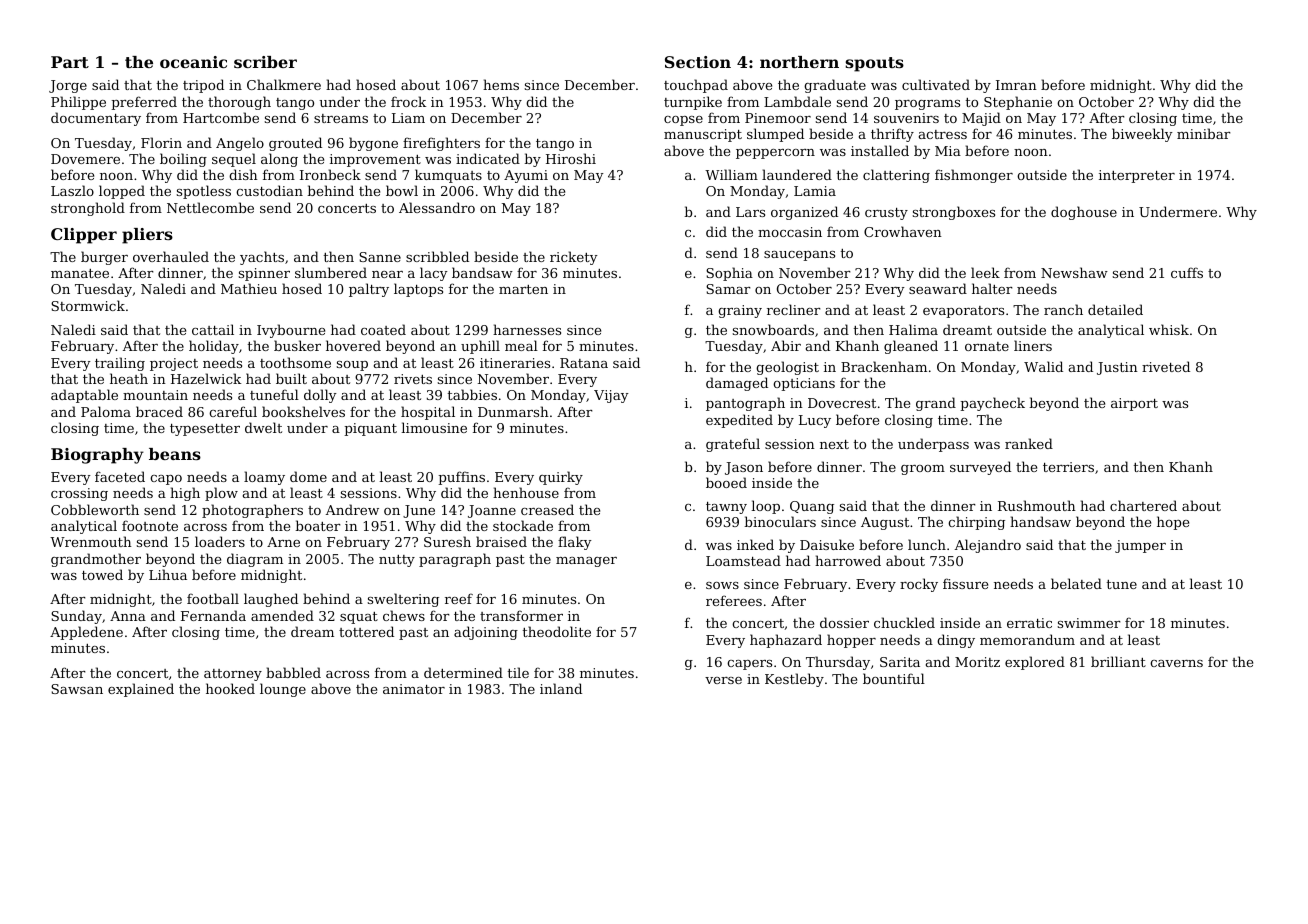 This screenshot has width=1308, height=924. What do you see at coordinates (976, 523) in the screenshot?
I see `chirping` at bounding box center [976, 523].
